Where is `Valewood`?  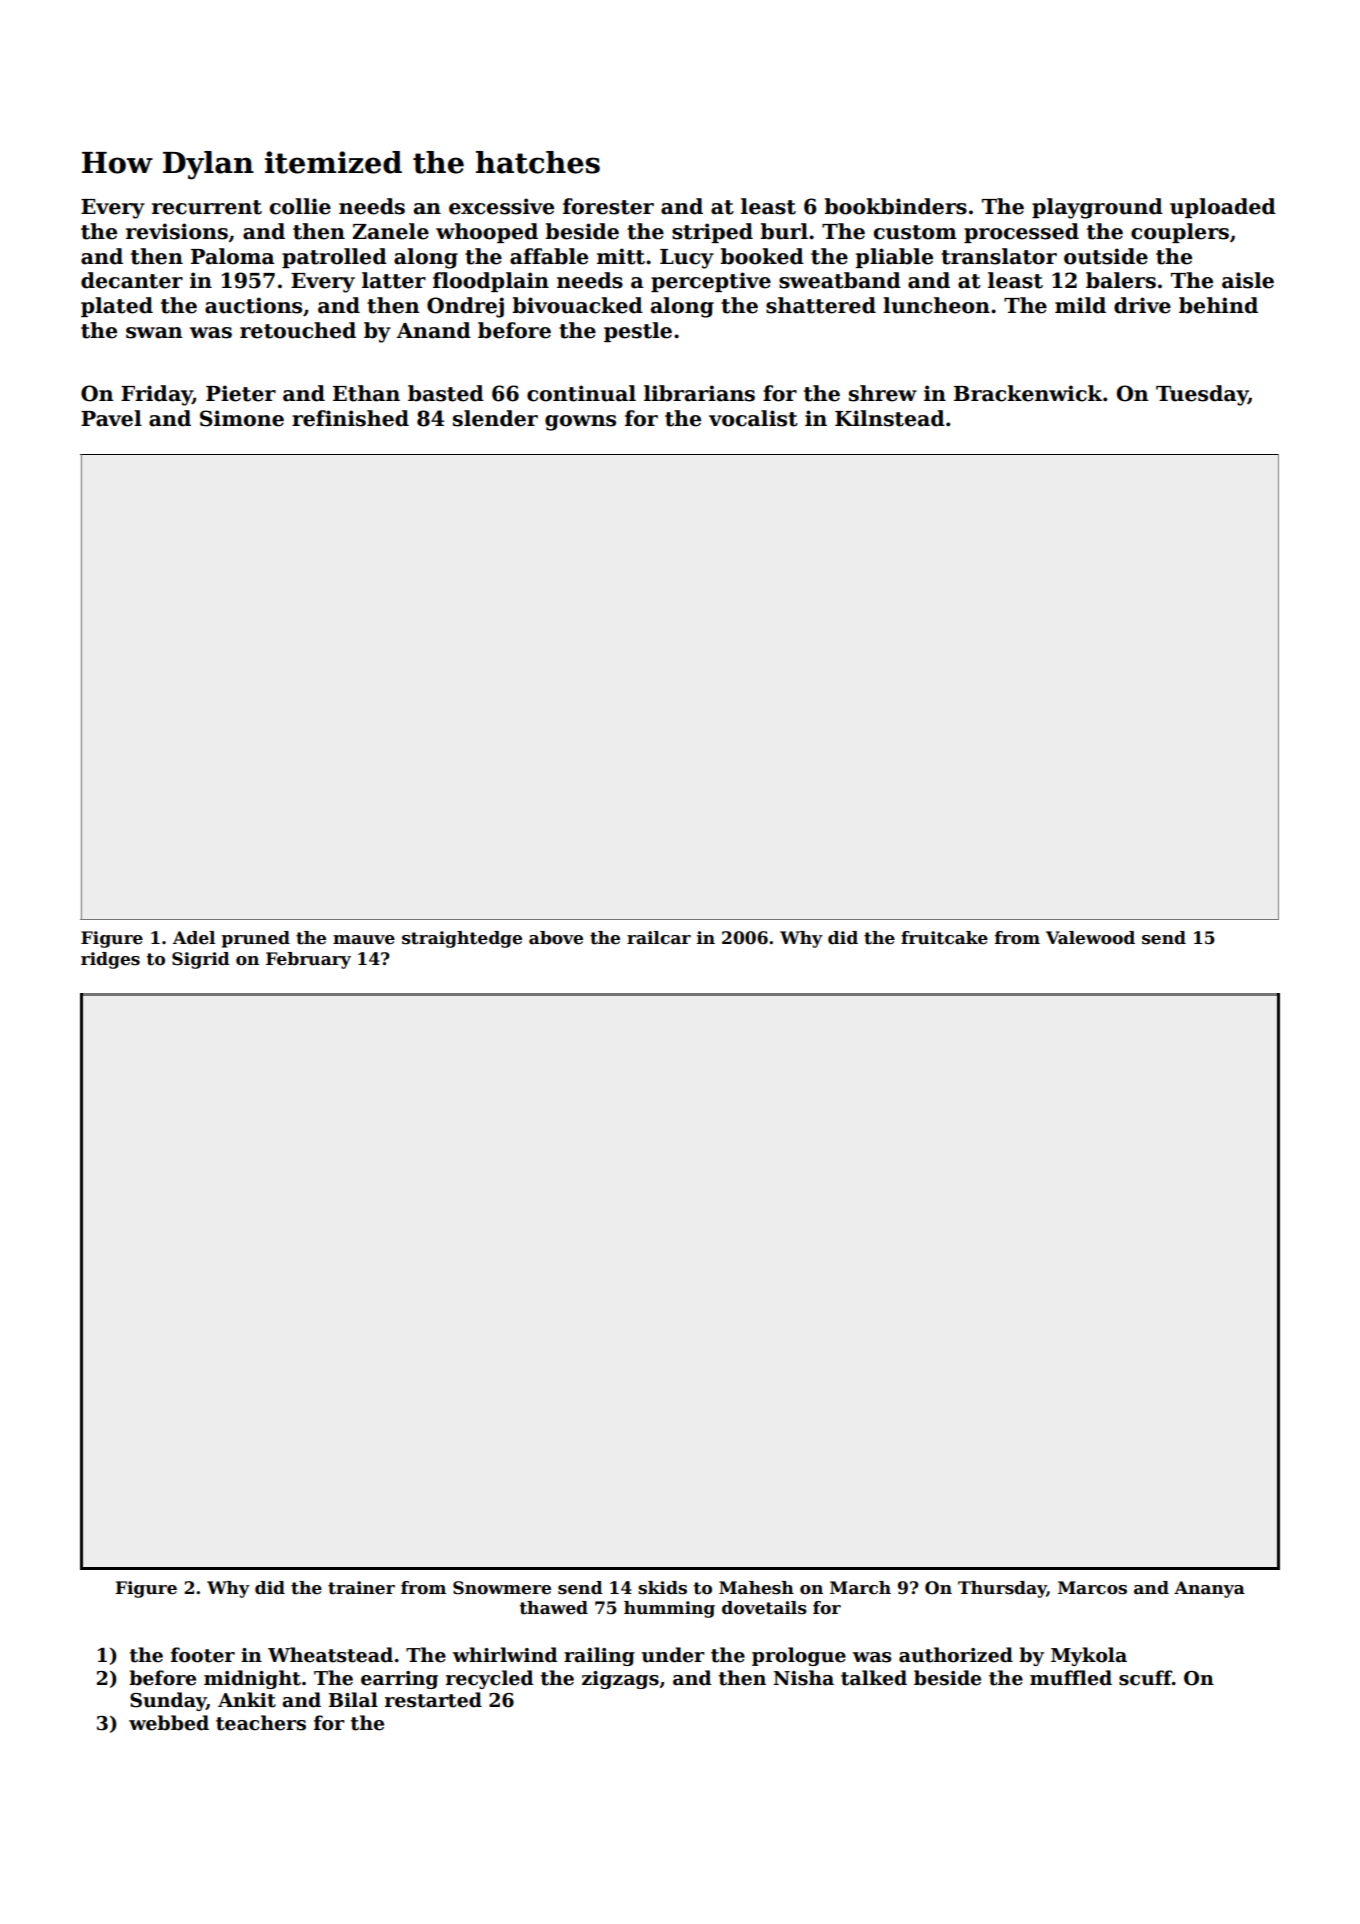 Valewood is located at coordinates (1090, 938).
